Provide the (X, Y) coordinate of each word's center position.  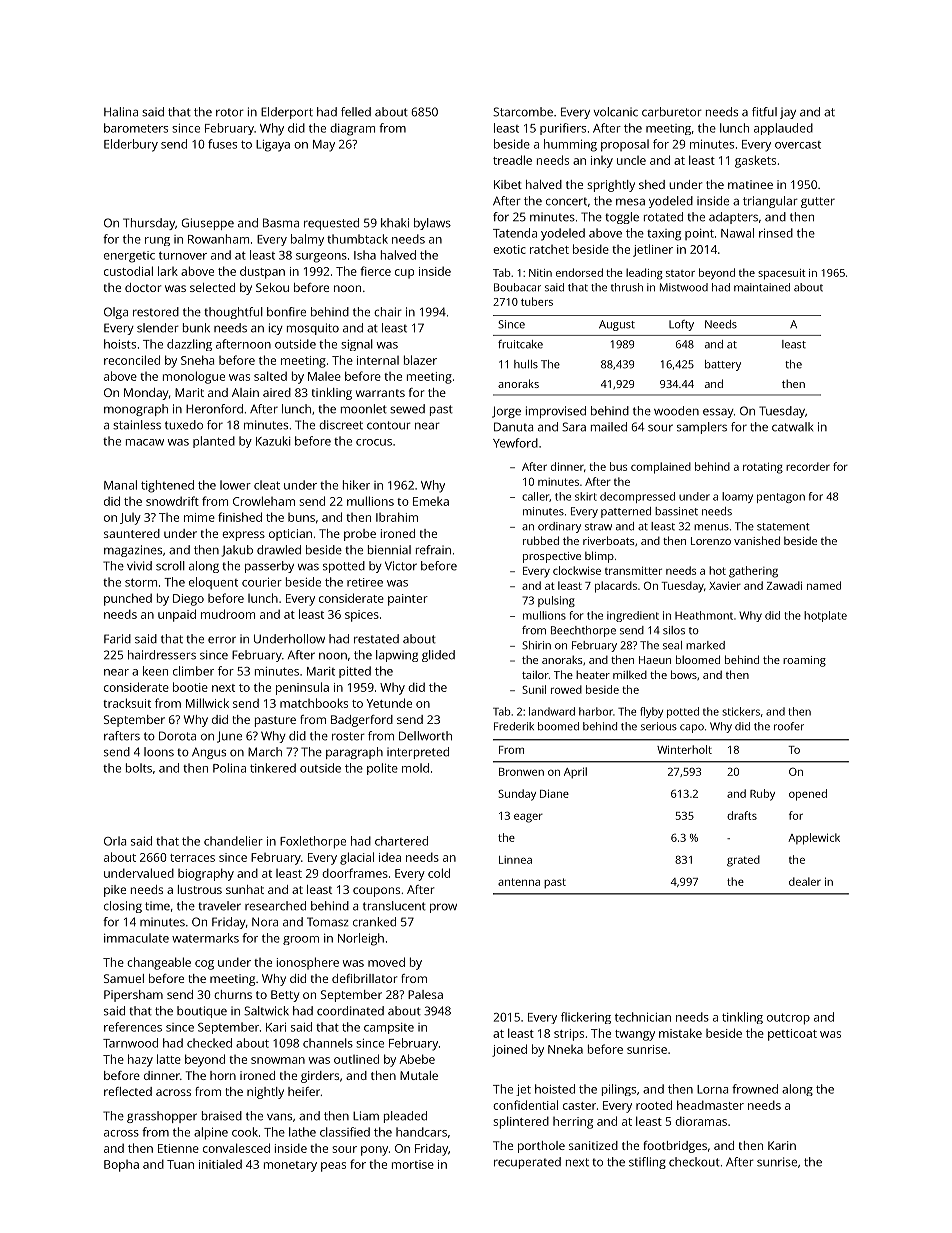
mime (199, 517)
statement (783, 527)
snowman (278, 1060)
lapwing (397, 656)
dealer (805, 881)
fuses (222, 144)
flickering (586, 1018)
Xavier (725, 585)
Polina (229, 768)
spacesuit (782, 274)
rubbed (541, 540)
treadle (512, 160)
